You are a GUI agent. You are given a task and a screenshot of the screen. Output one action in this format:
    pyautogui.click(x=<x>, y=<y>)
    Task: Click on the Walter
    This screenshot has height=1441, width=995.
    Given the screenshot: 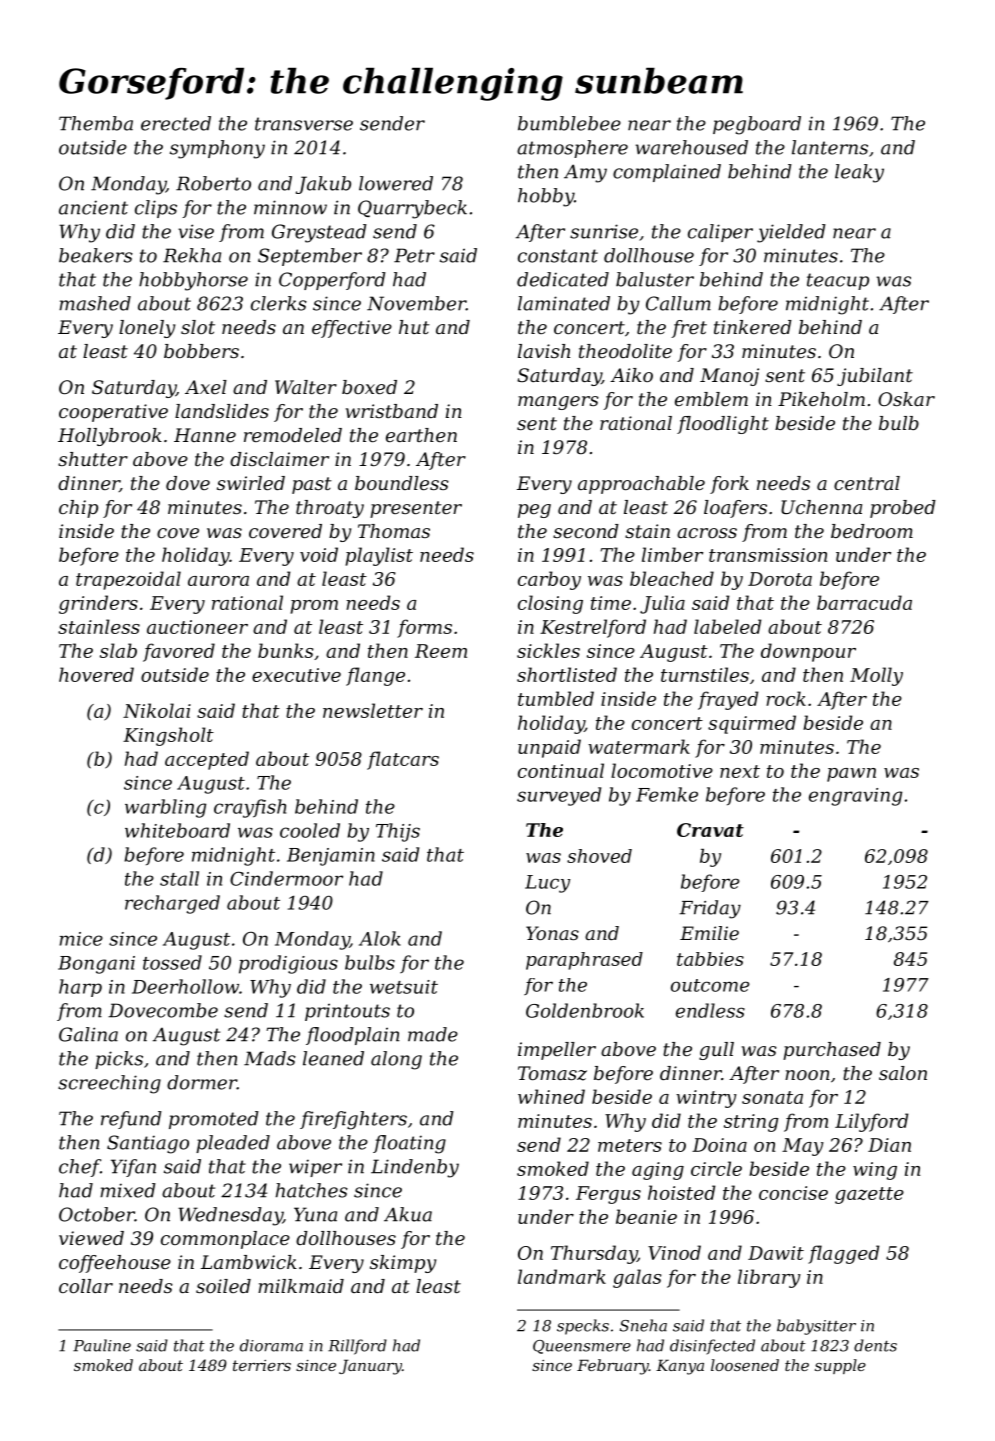 What is the action you would take?
    pyautogui.click(x=306, y=387)
